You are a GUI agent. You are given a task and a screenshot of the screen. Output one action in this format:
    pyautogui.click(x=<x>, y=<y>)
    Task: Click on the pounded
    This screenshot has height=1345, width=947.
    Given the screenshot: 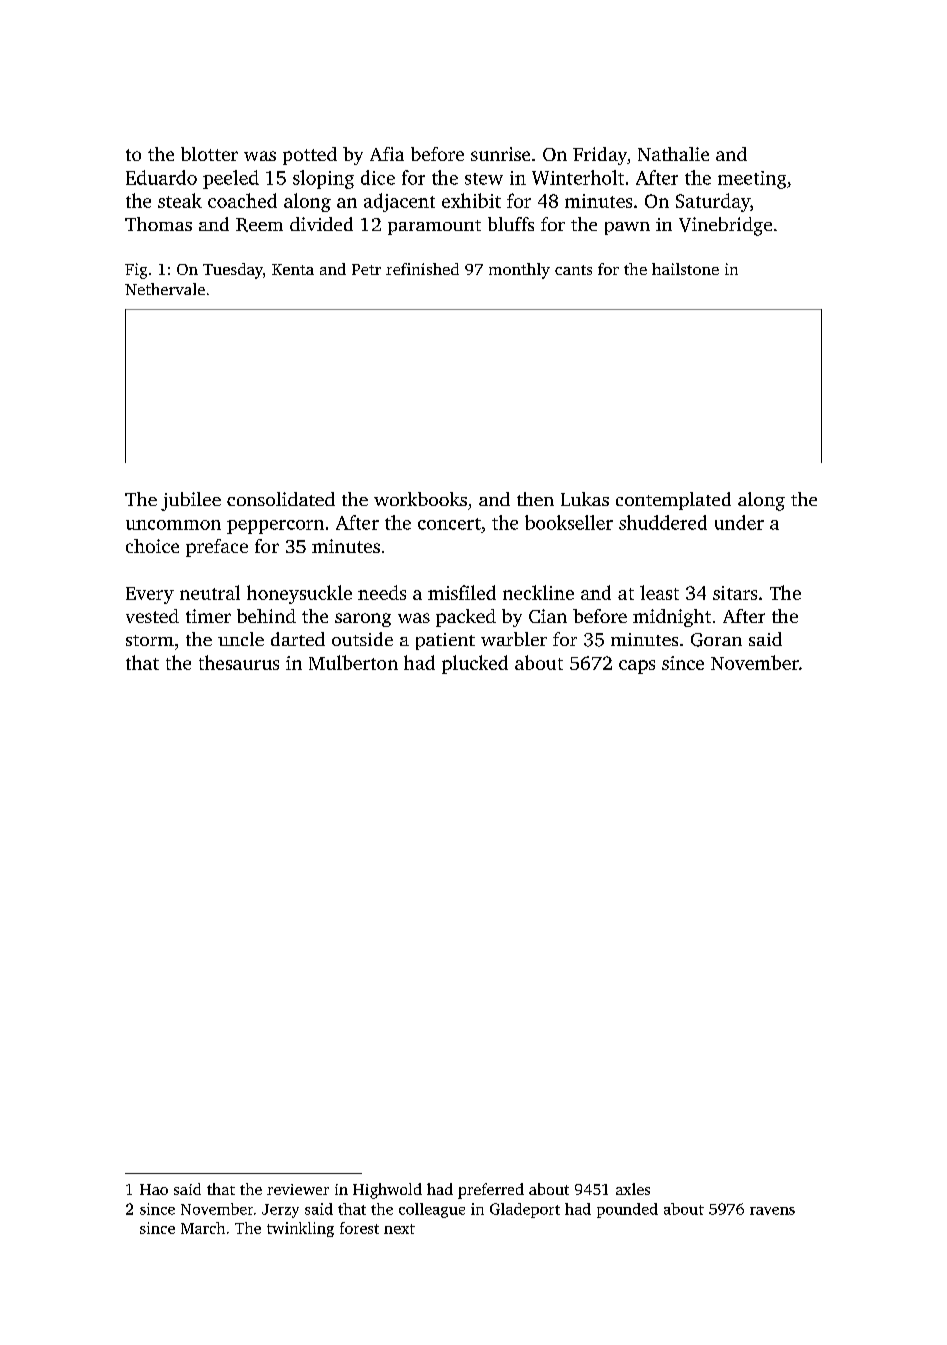 What is the action you would take?
    pyautogui.click(x=627, y=1210)
